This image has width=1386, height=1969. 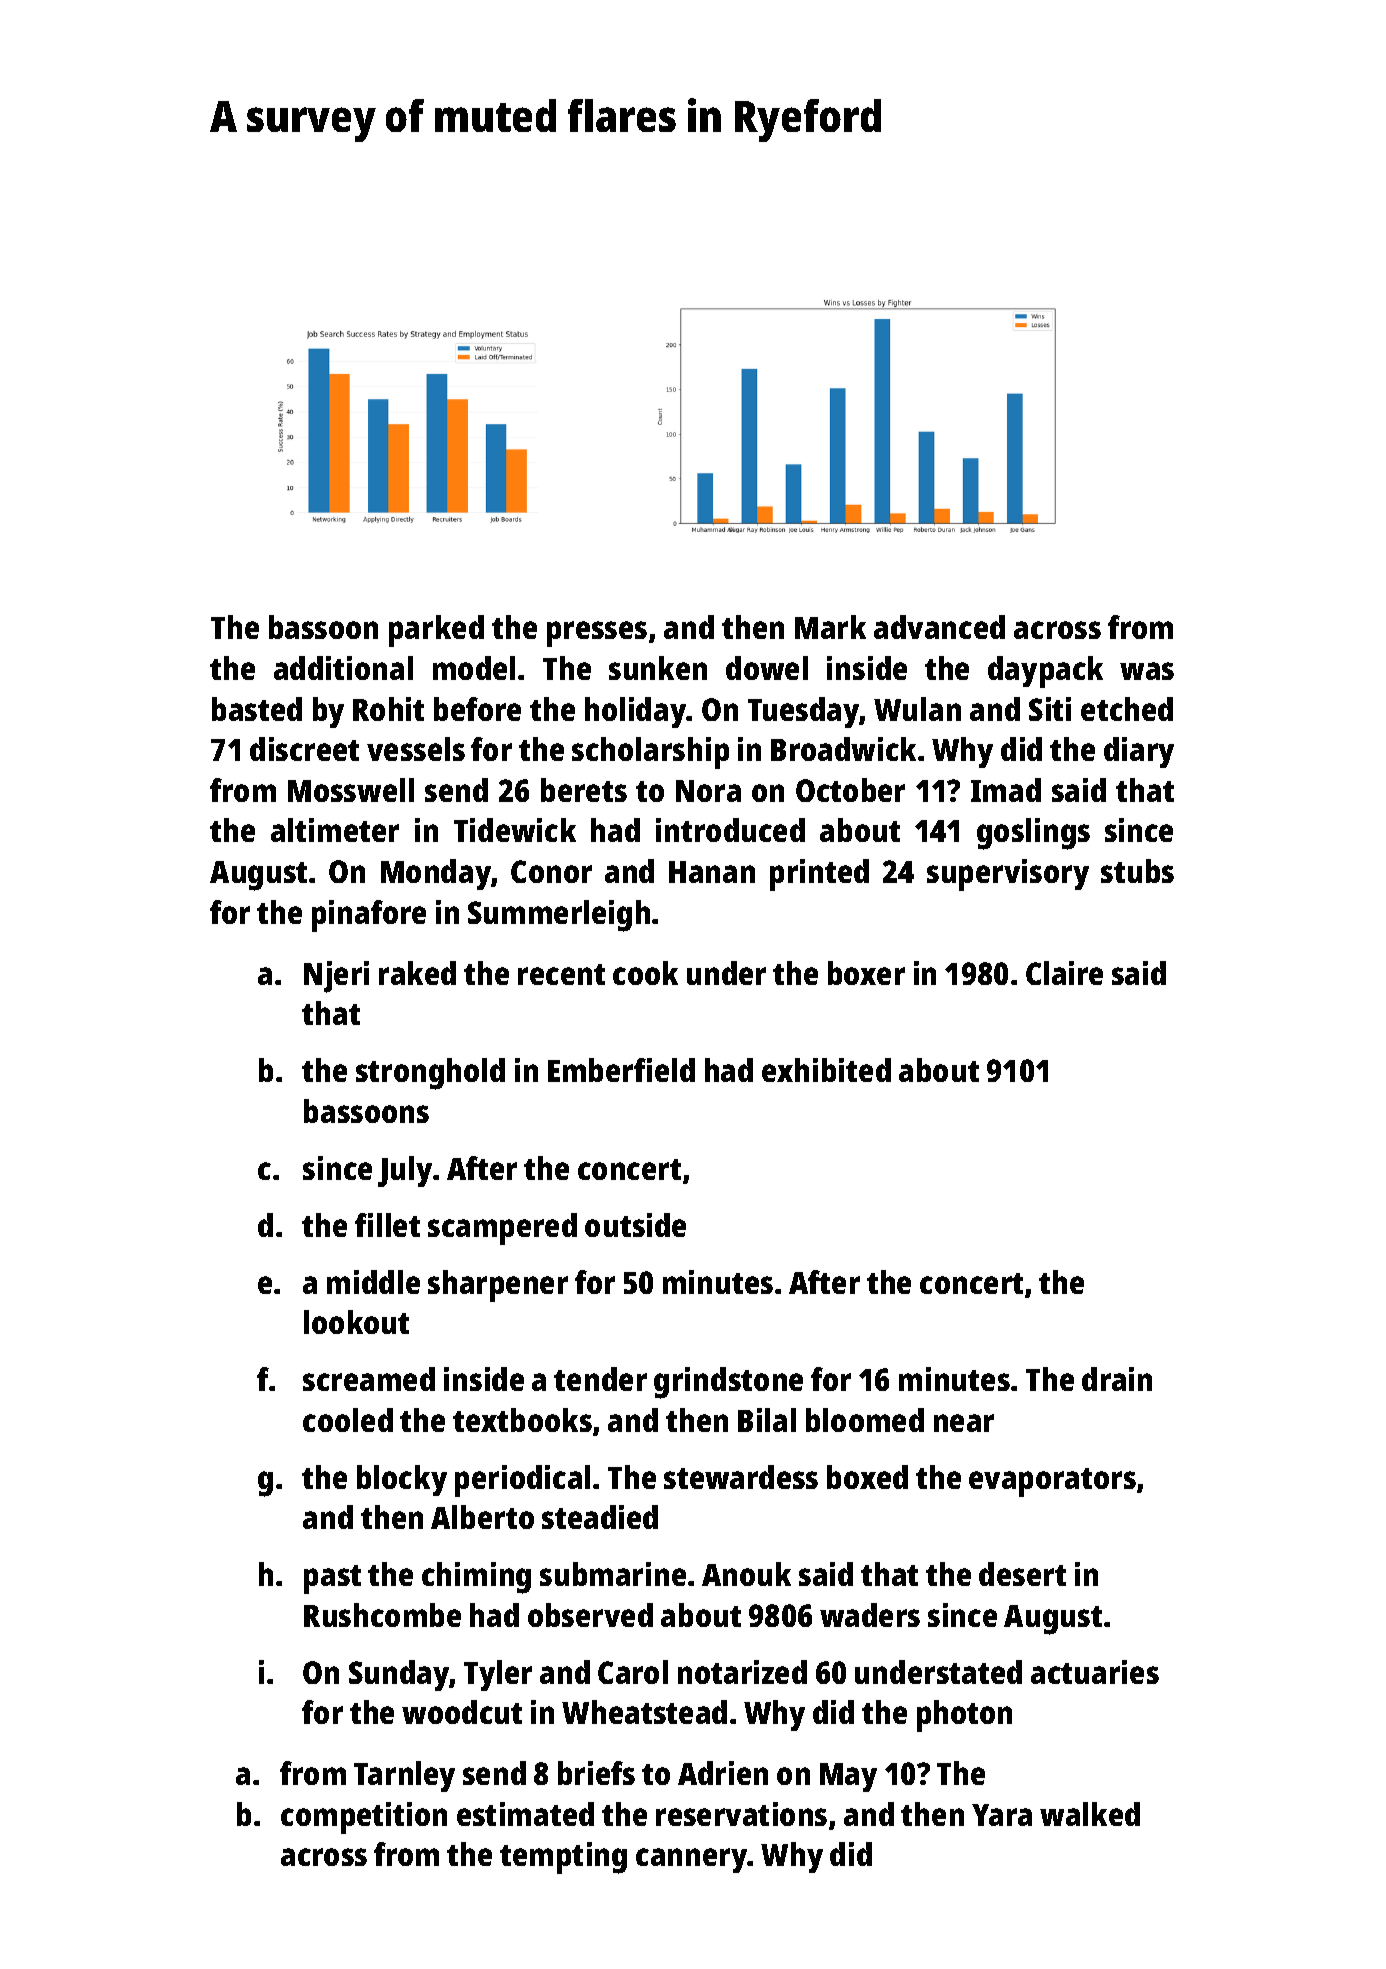 I want to click on basted, so click(x=257, y=709).
